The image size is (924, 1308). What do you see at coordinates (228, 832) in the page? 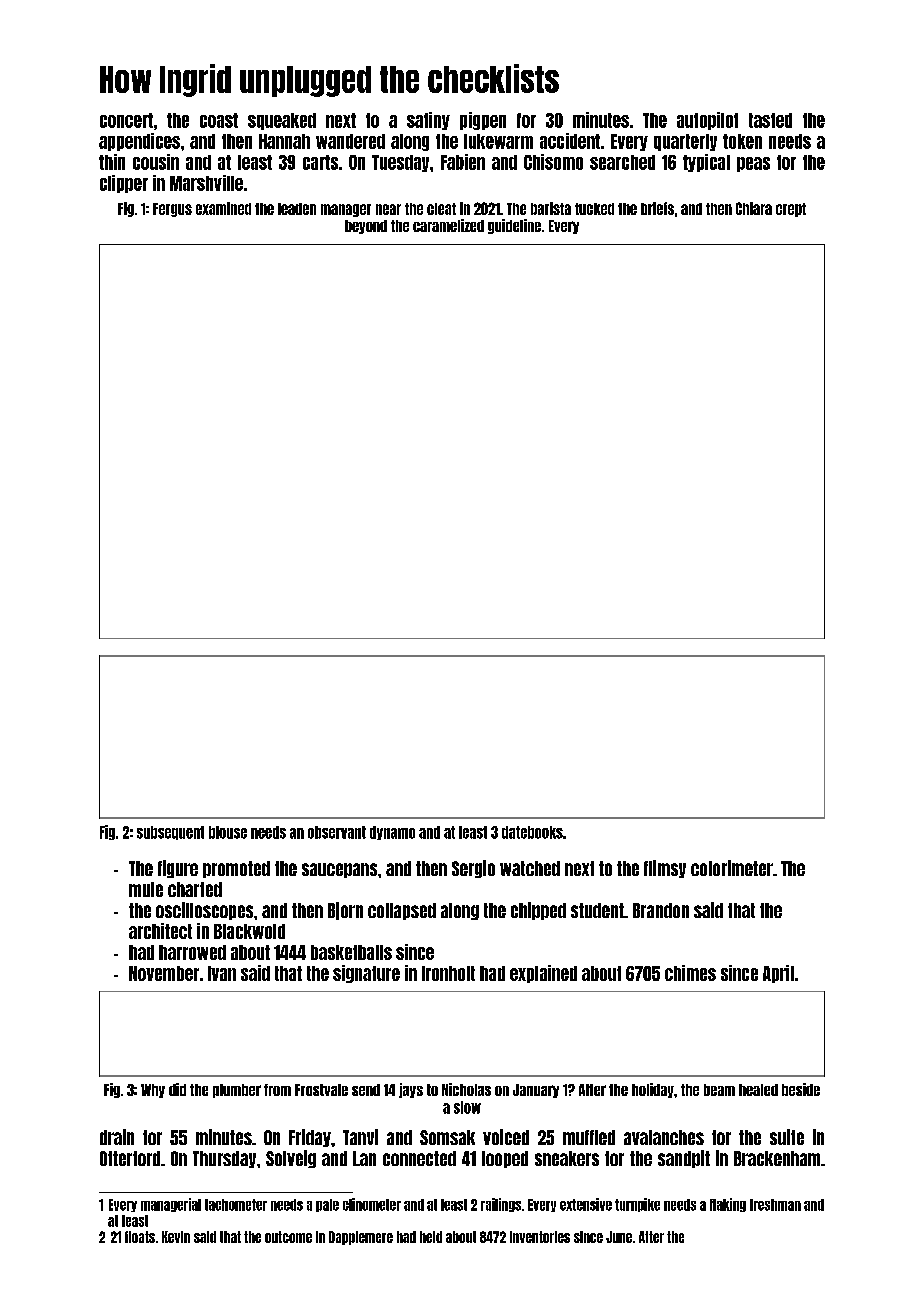
I see `blouse` at bounding box center [228, 832].
